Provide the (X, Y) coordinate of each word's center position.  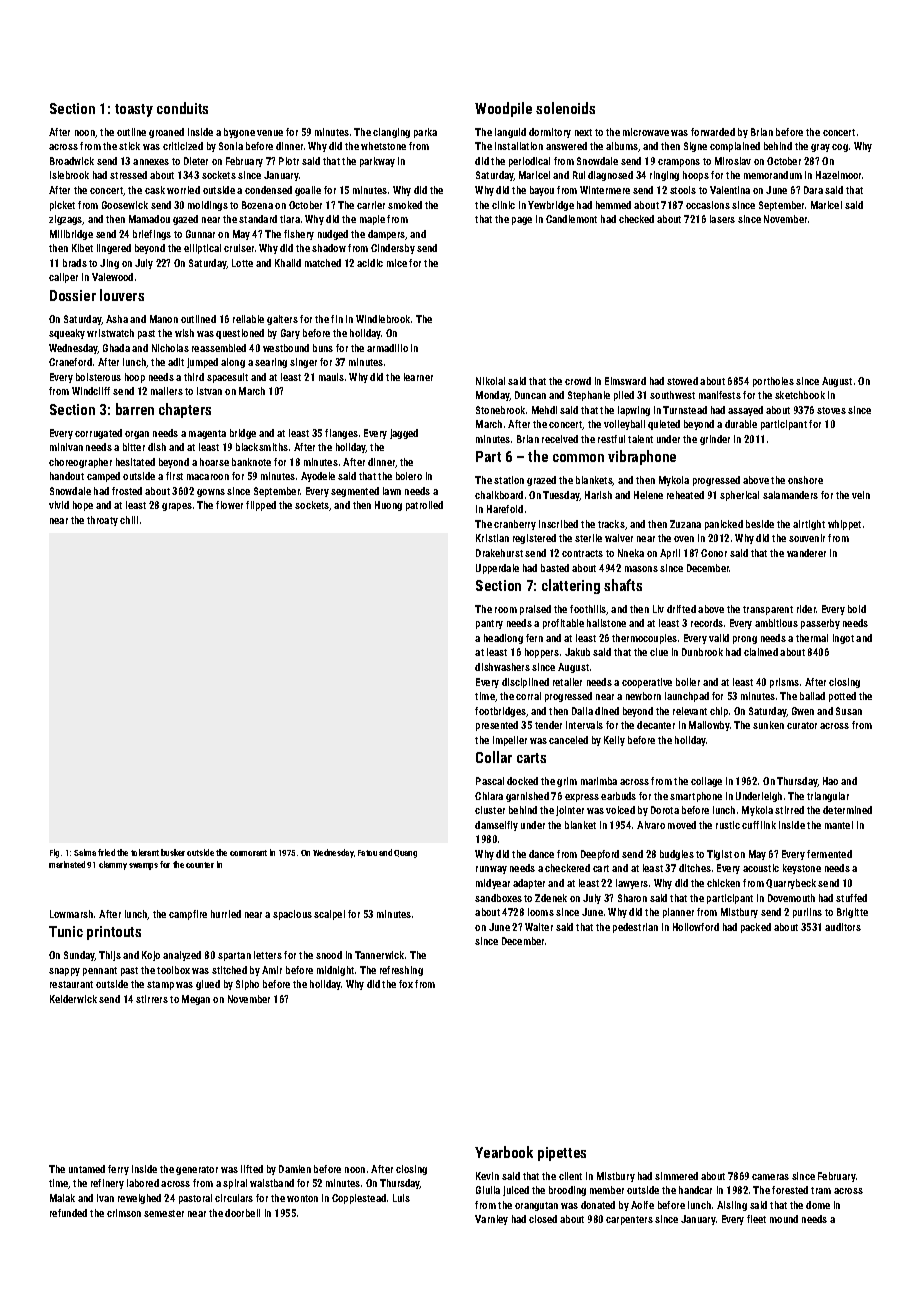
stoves (831, 410)
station (509, 480)
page (522, 221)
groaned (166, 133)
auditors (843, 927)
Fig (54, 853)
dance (541, 854)
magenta (207, 434)
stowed (682, 381)
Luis (401, 1198)
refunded (68, 1213)
